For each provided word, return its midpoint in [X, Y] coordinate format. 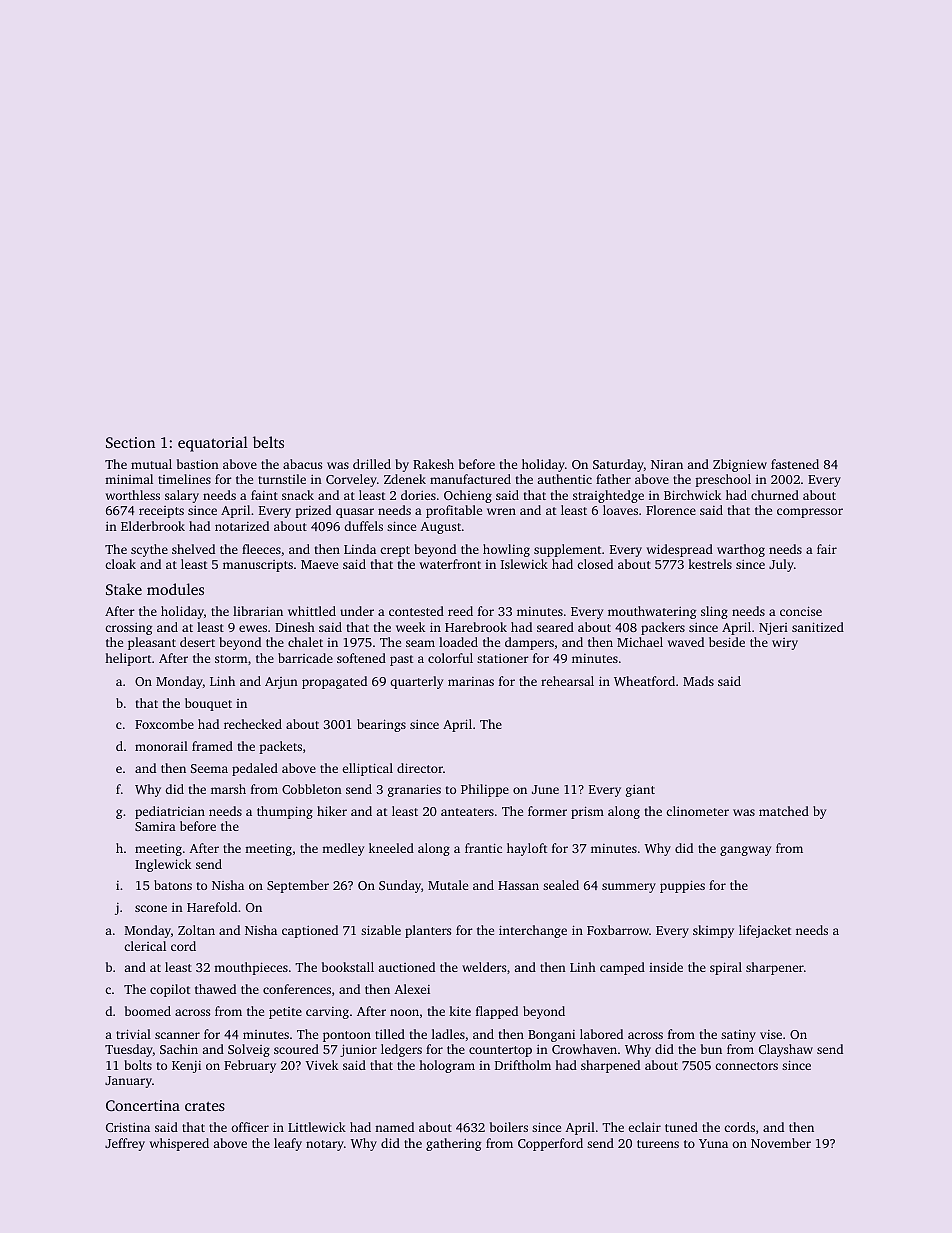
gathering [453, 1144]
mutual [151, 464]
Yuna [713, 1143]
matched [784, 811]
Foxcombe [164, 724]
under [357, 611]
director [420, 768]
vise [771, 1034]
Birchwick [692, 495]
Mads [698, 681]
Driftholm [523, 1065]
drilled [372, 464]
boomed [148, 1011]
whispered [179, 1144]
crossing [128, 628]
